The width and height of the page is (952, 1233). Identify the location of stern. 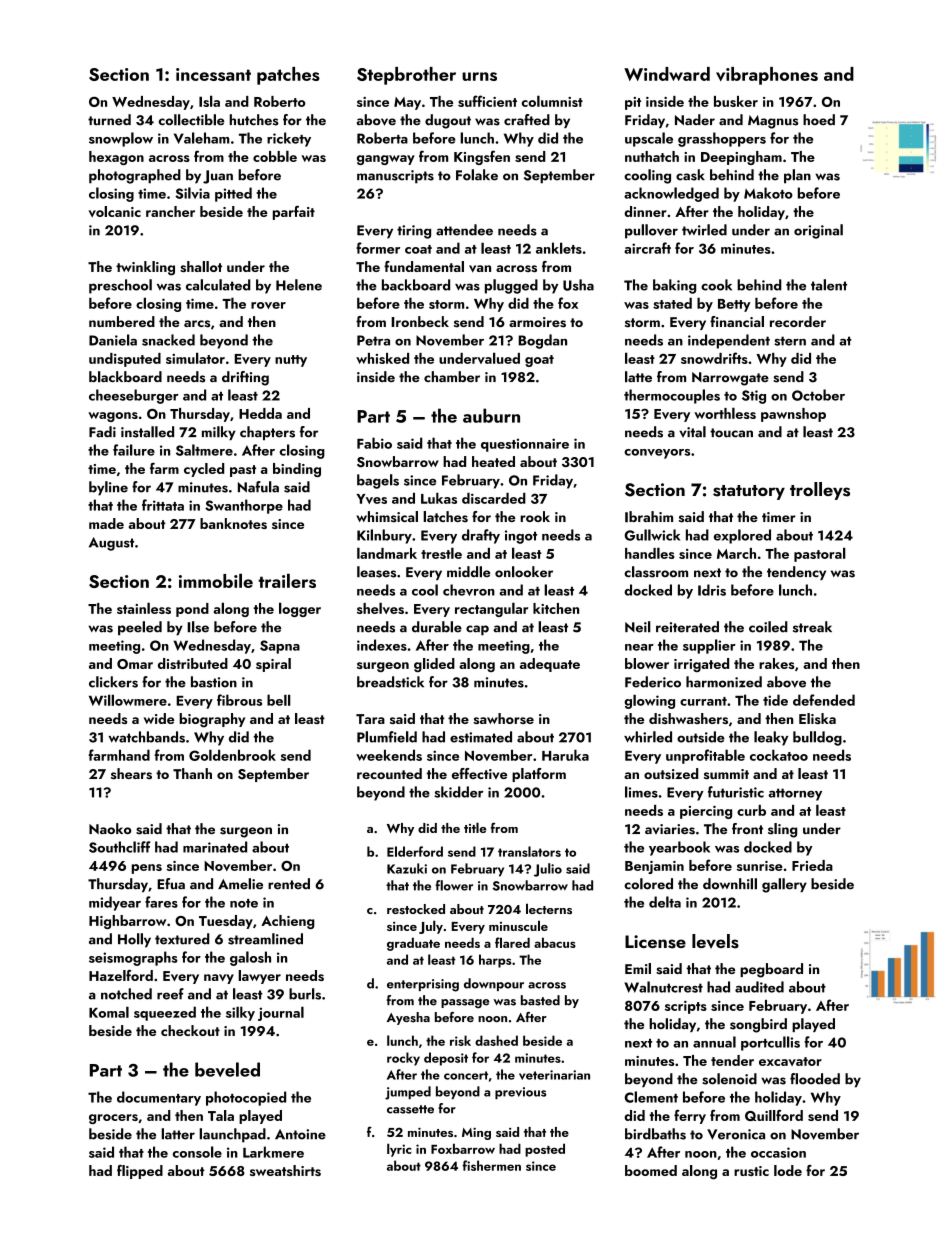
(790, 341).
